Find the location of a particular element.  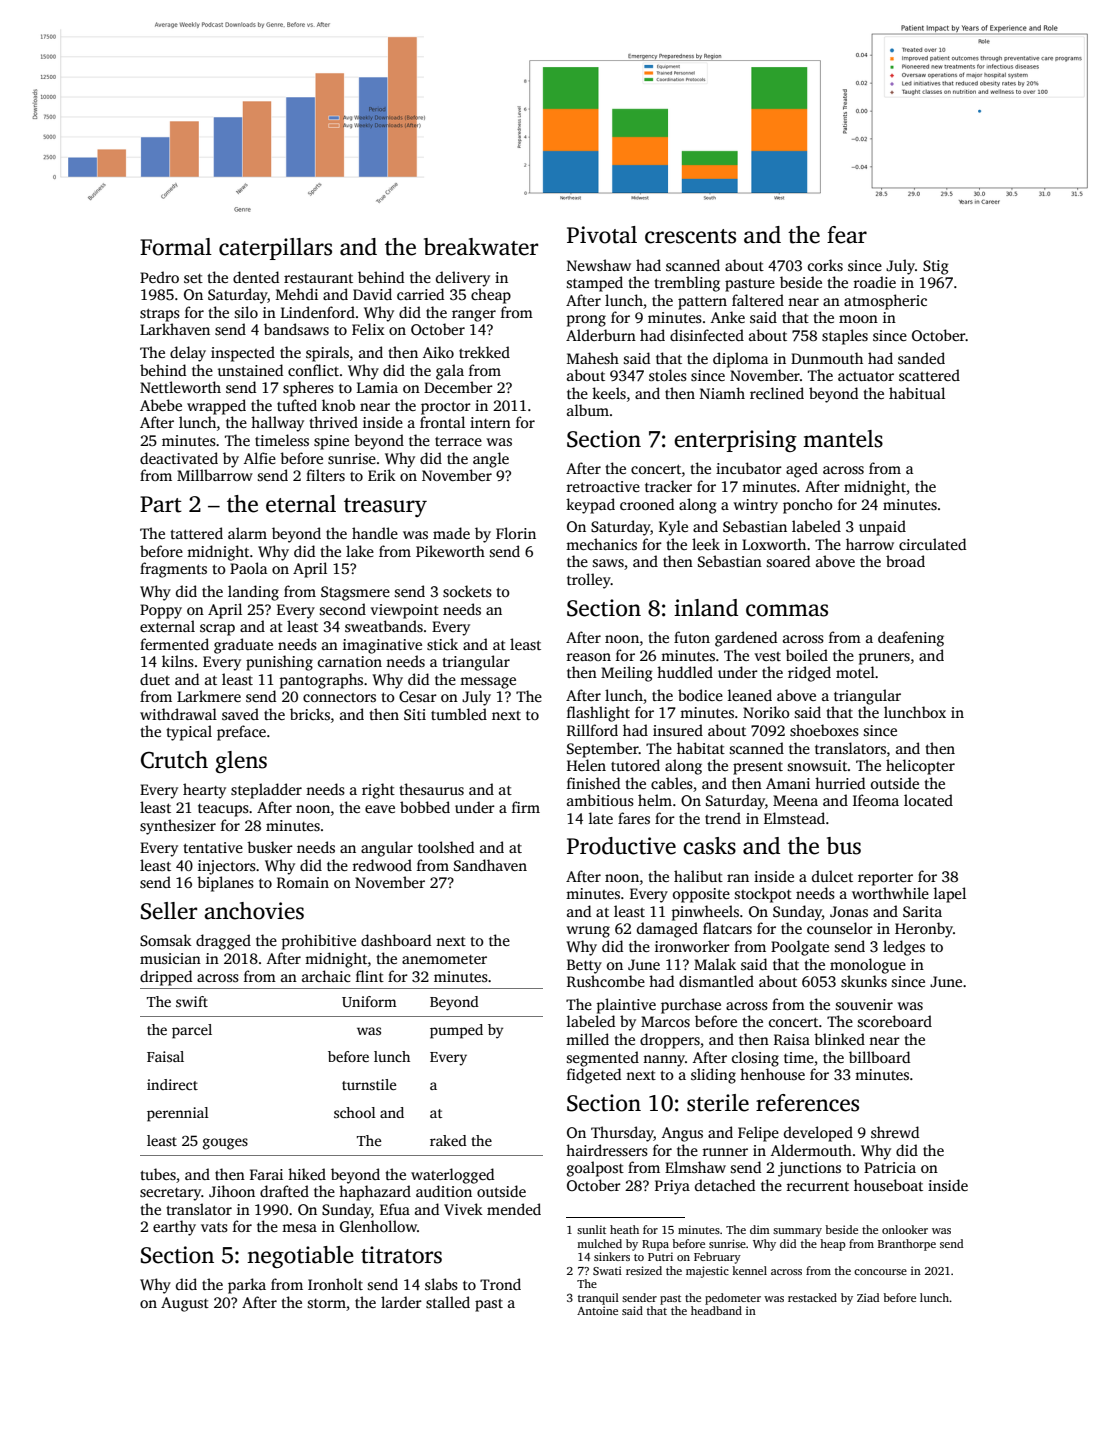

parcel is located at coordinates (192, 1031).
